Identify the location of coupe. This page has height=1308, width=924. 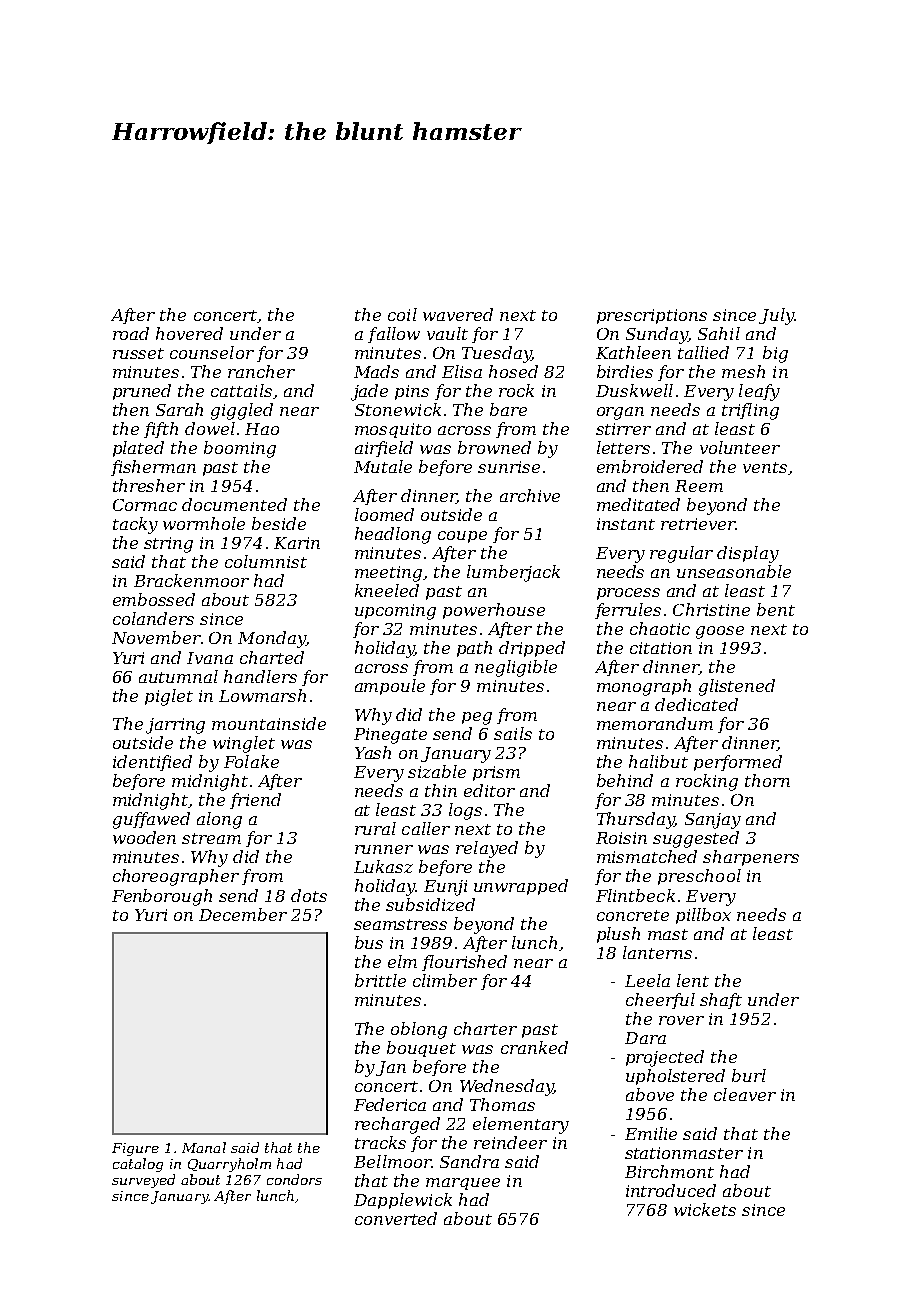
(462, 537).
